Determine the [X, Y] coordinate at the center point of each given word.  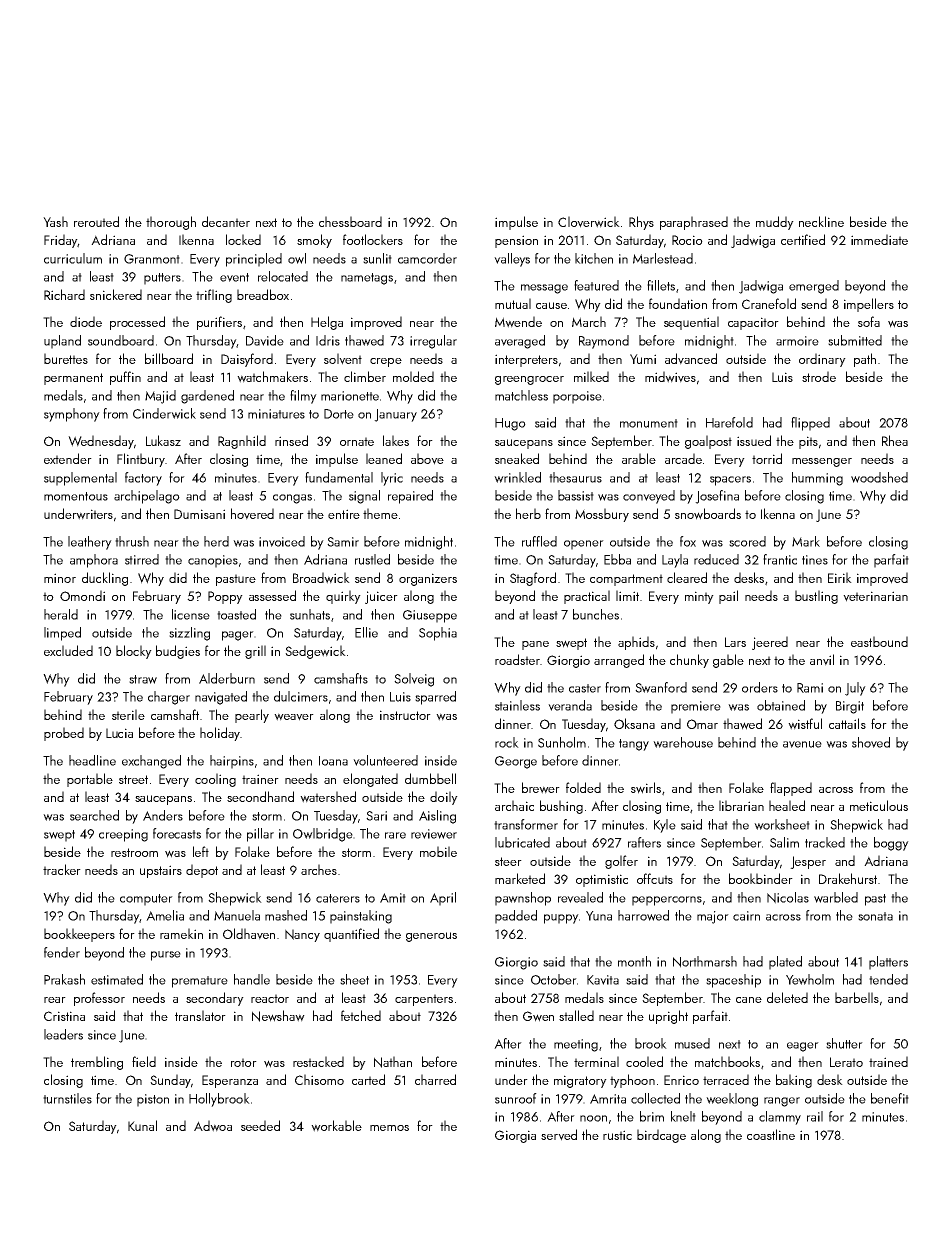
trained [888, 1061]
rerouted [96, 221]
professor [99, 999]
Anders [163, 815]
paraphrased [694, 223]
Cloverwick [589, 222]
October [554, 979]
